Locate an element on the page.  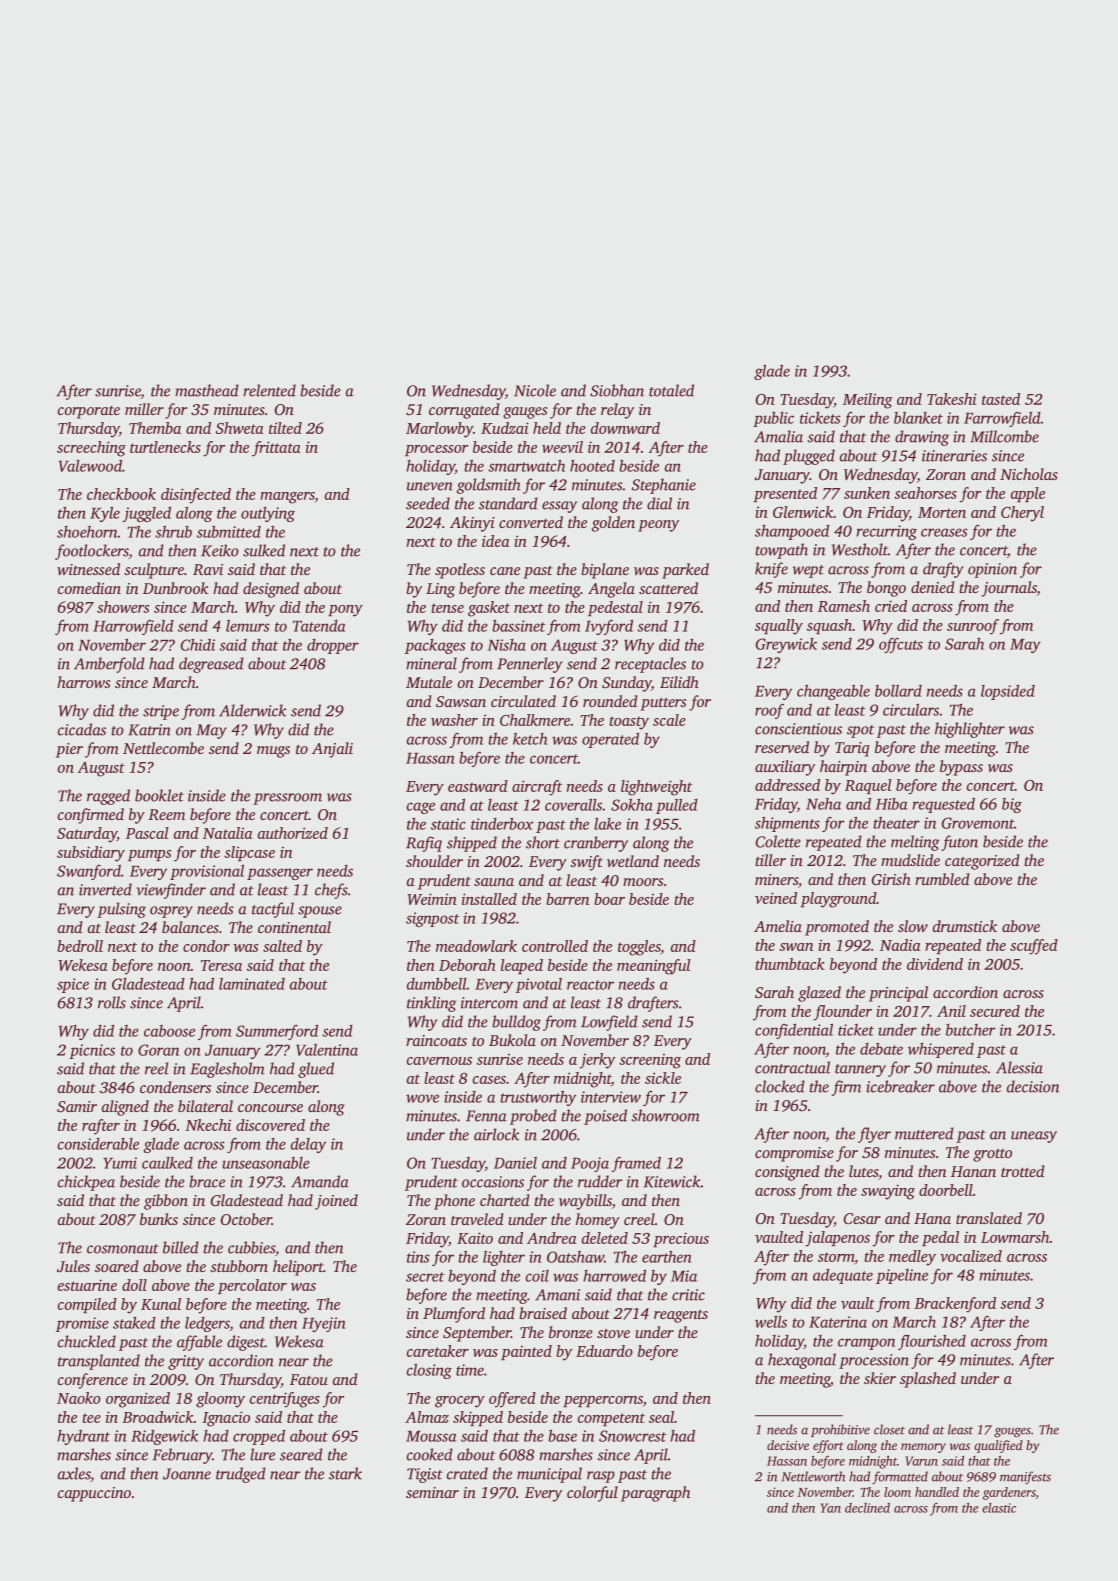
framed is located at coordinates (636, 1164).
